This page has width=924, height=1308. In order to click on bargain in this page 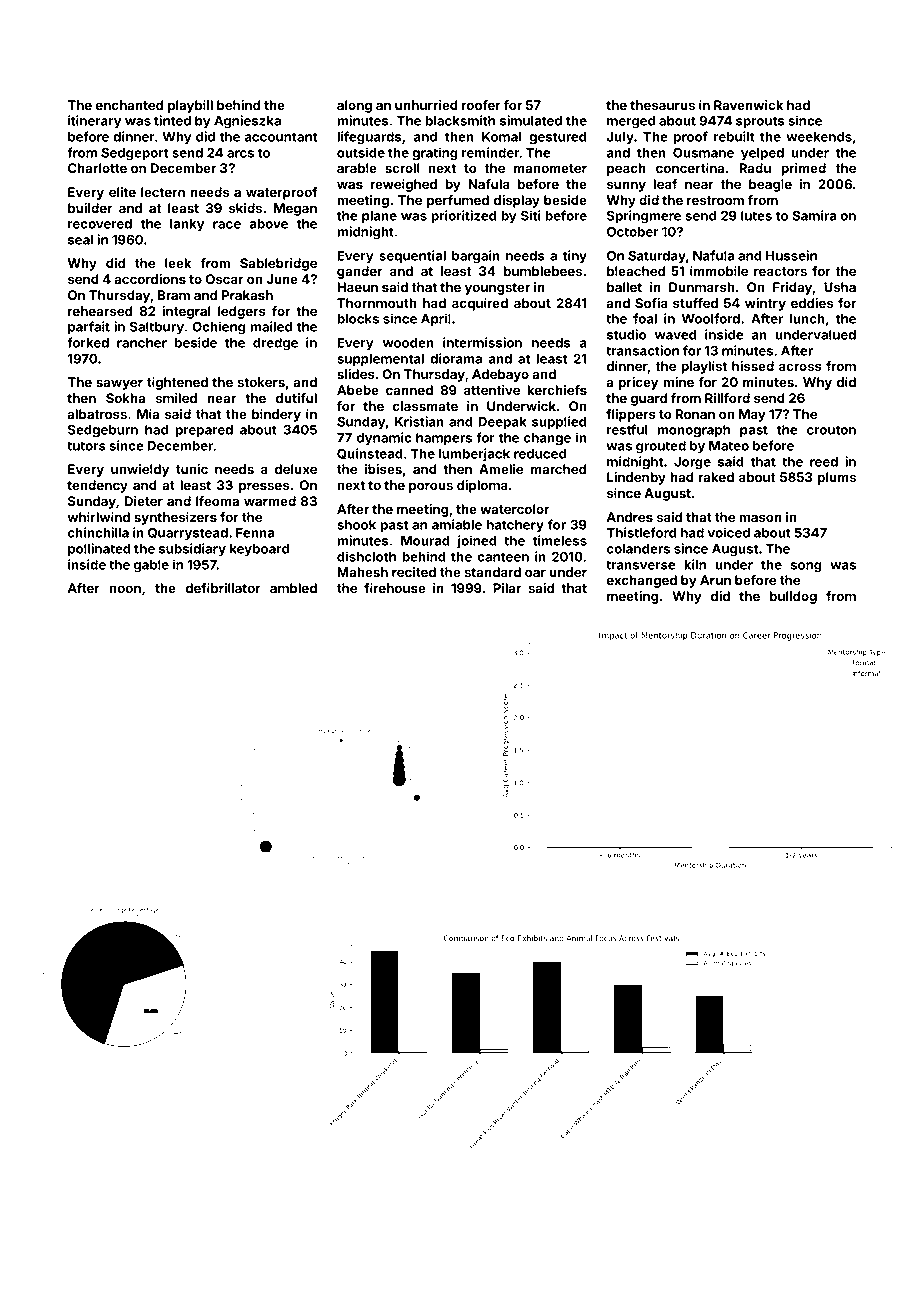, I will do `click(476, 257)`.
